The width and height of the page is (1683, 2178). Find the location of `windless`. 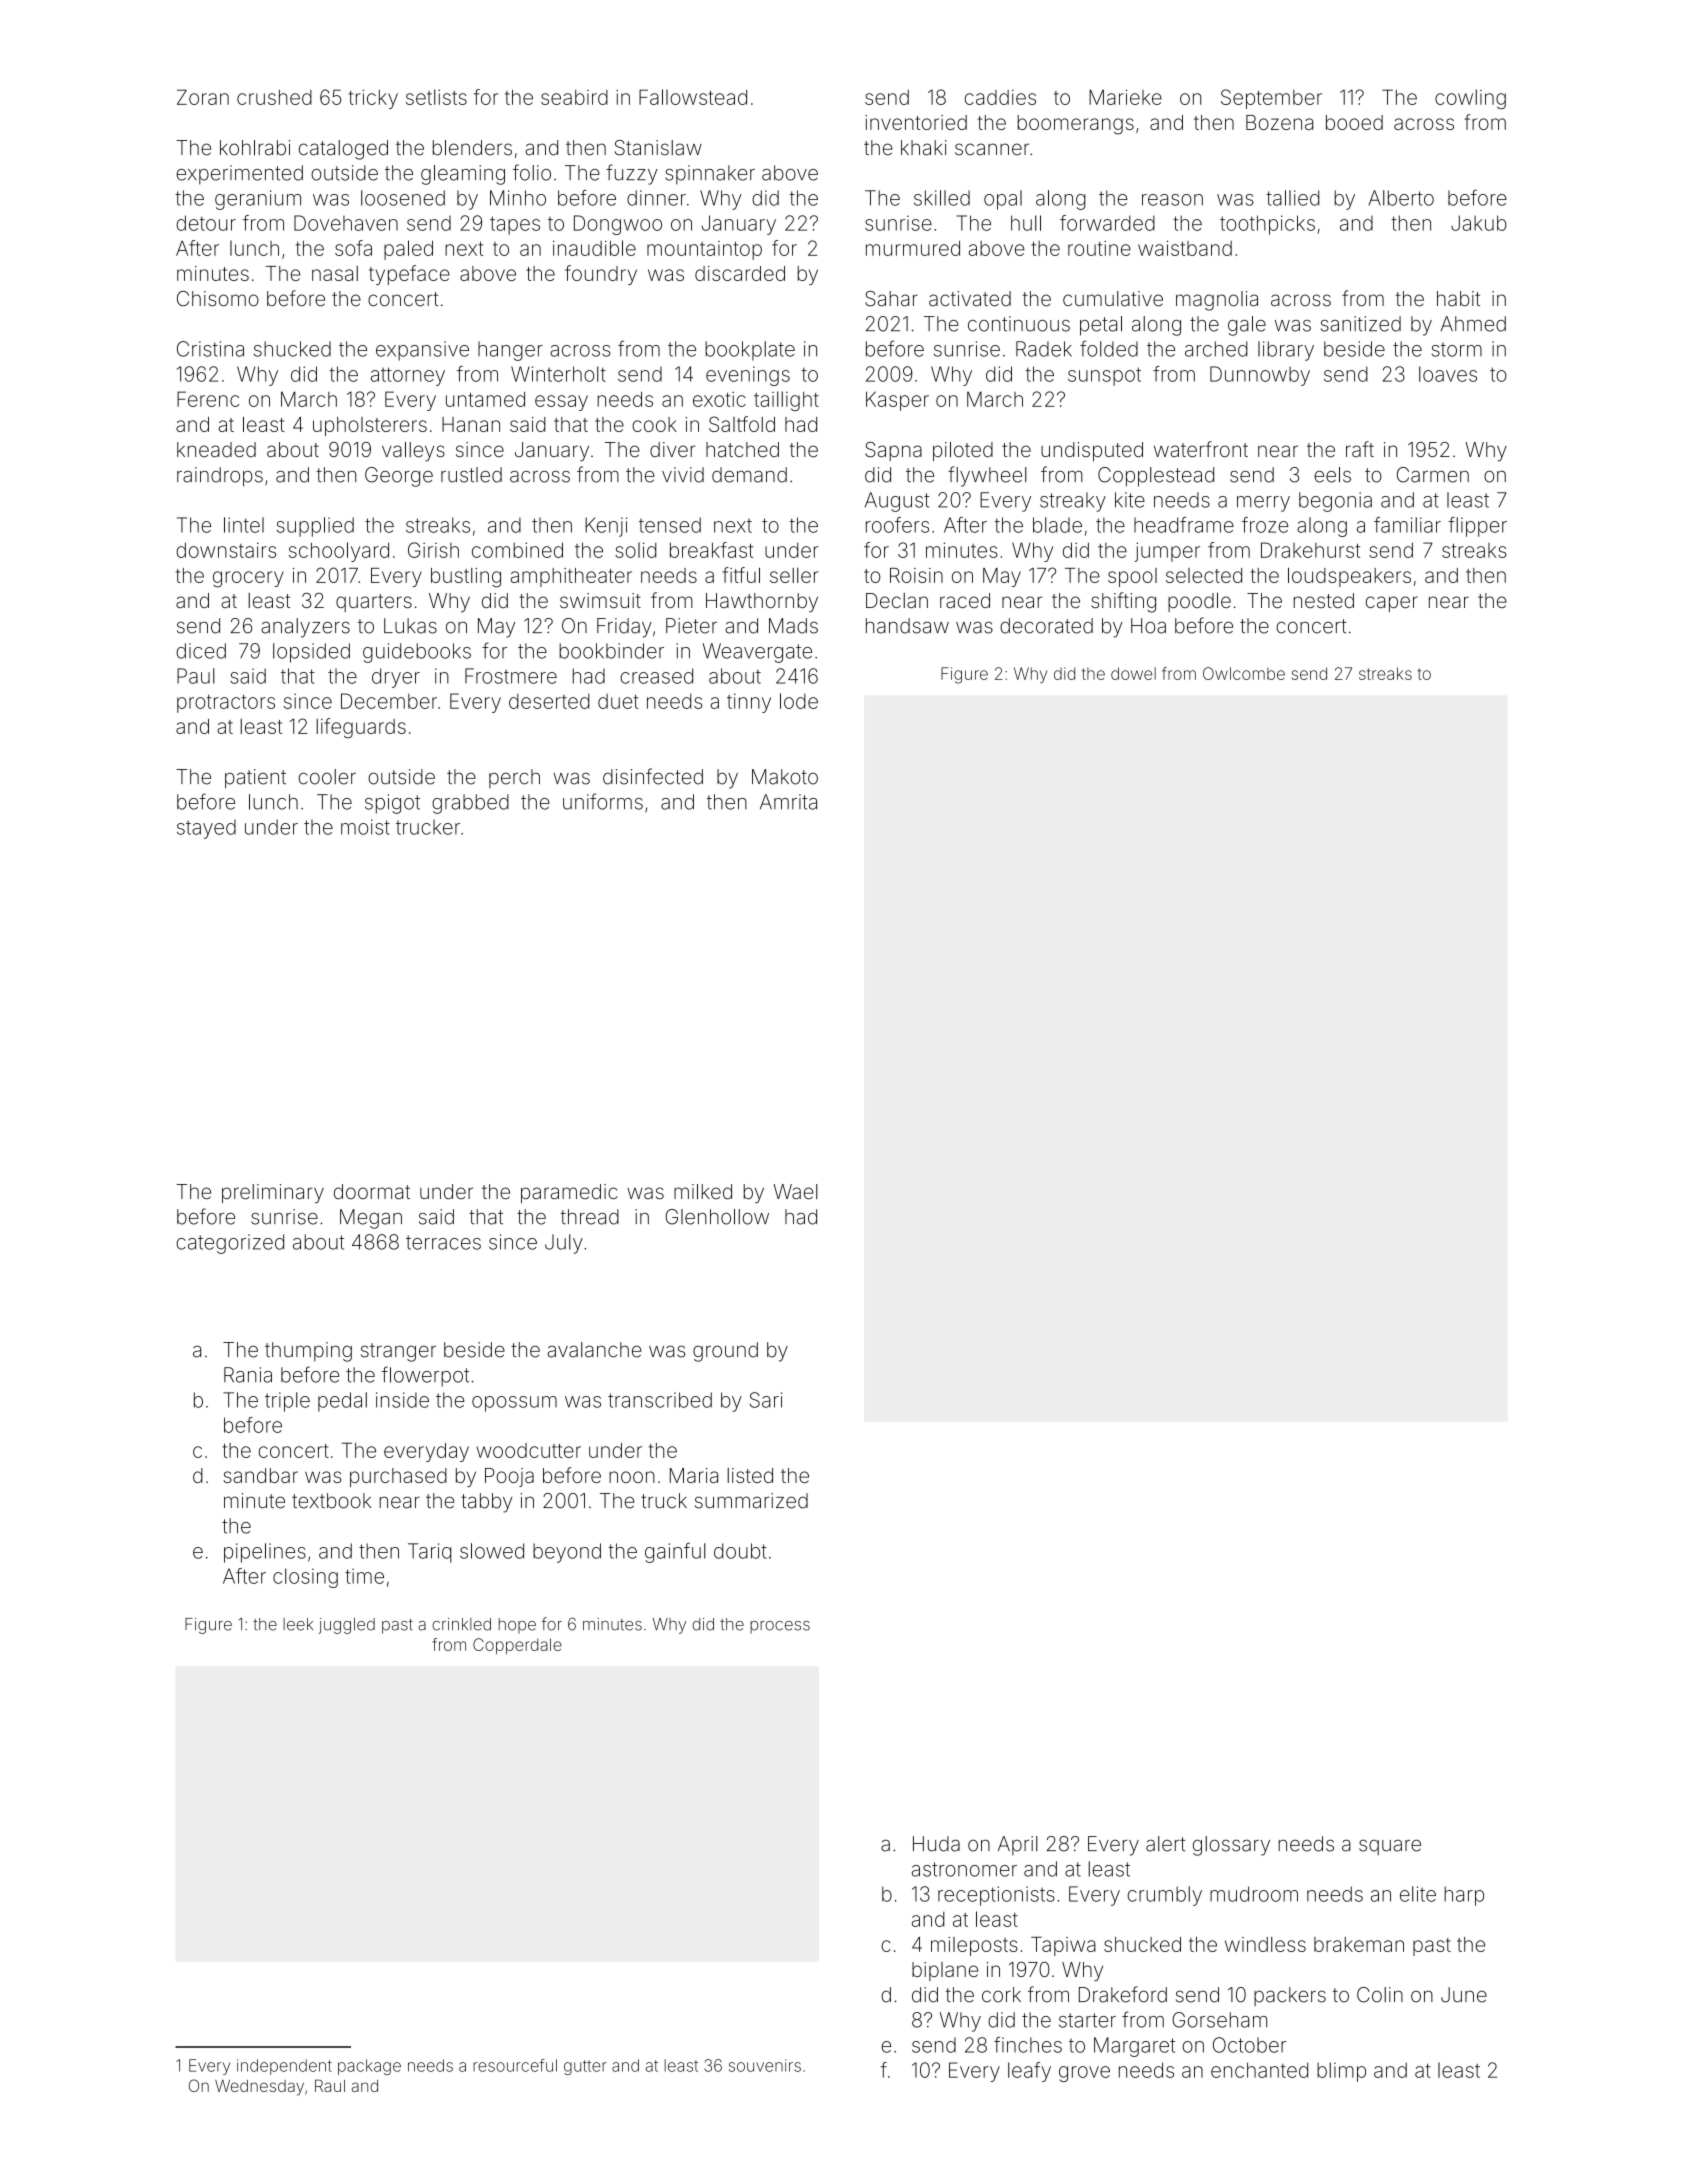

windless is located at coordinates (1265, 1944).
